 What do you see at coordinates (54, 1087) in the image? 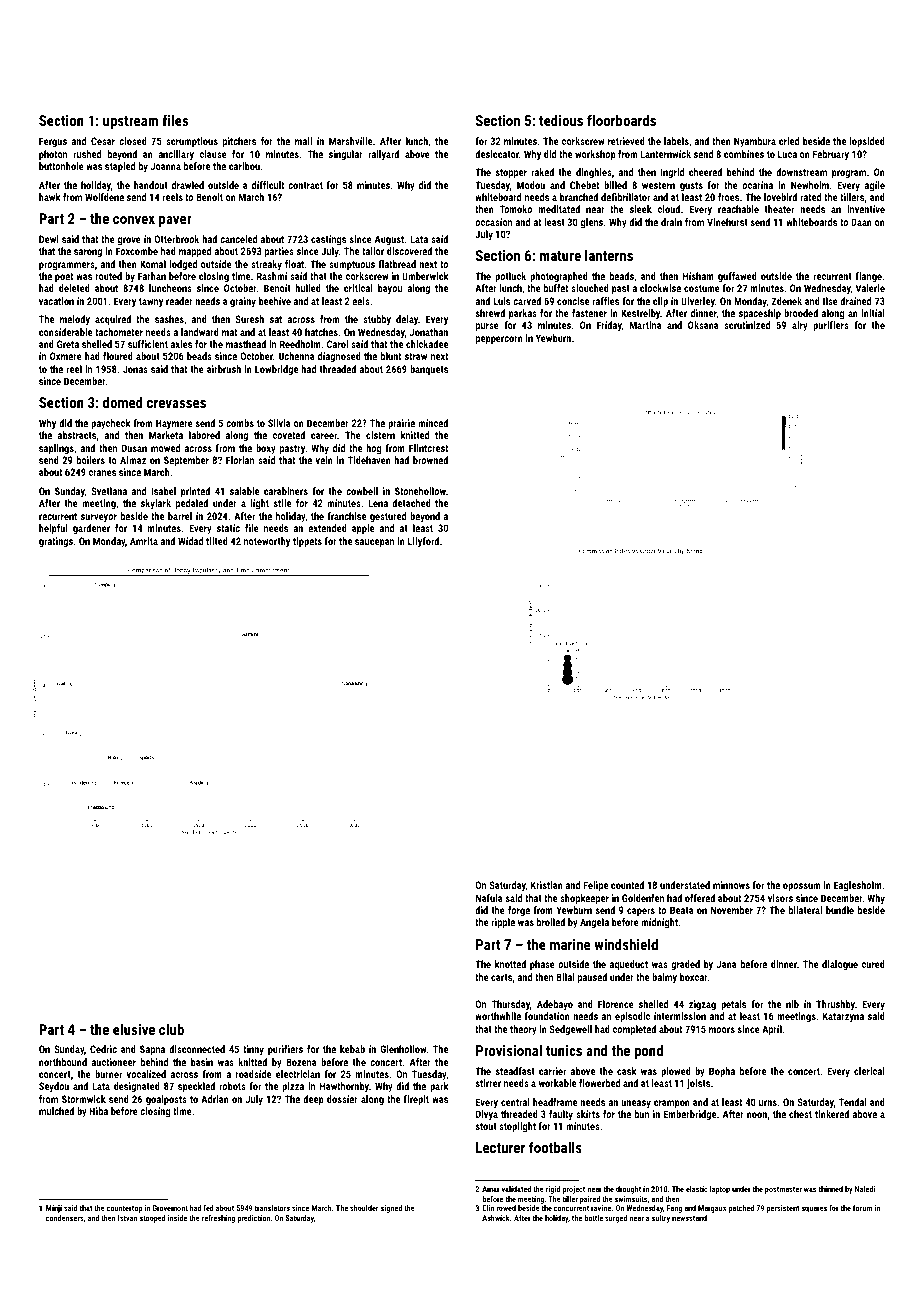
I see `Seydou` at bounding box center [54, 1087].
